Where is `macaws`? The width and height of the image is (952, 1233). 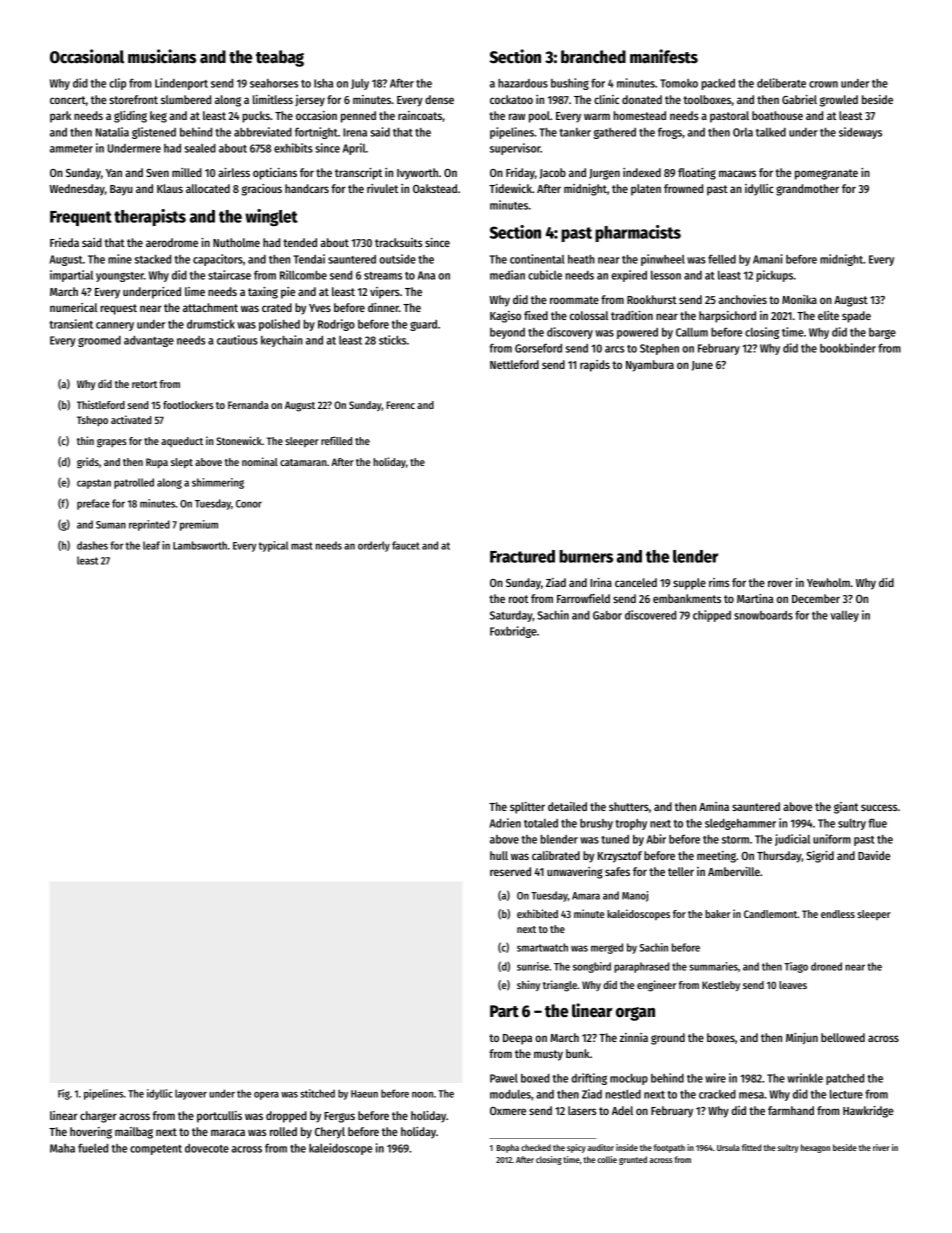 macaws is located at coordinates (737, 173).
